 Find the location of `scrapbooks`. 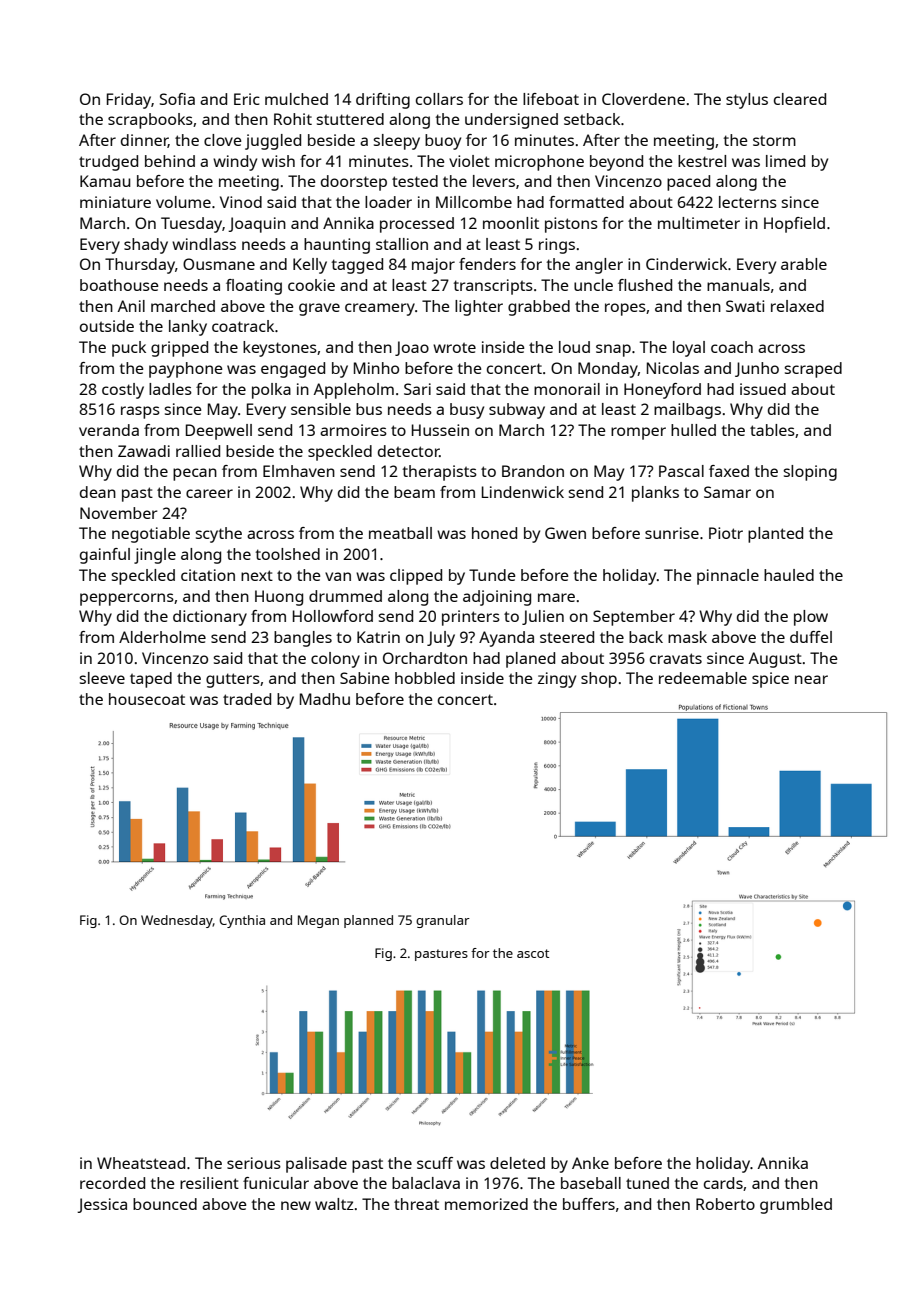

scrapbooks is located at coordinates (150, 121).
